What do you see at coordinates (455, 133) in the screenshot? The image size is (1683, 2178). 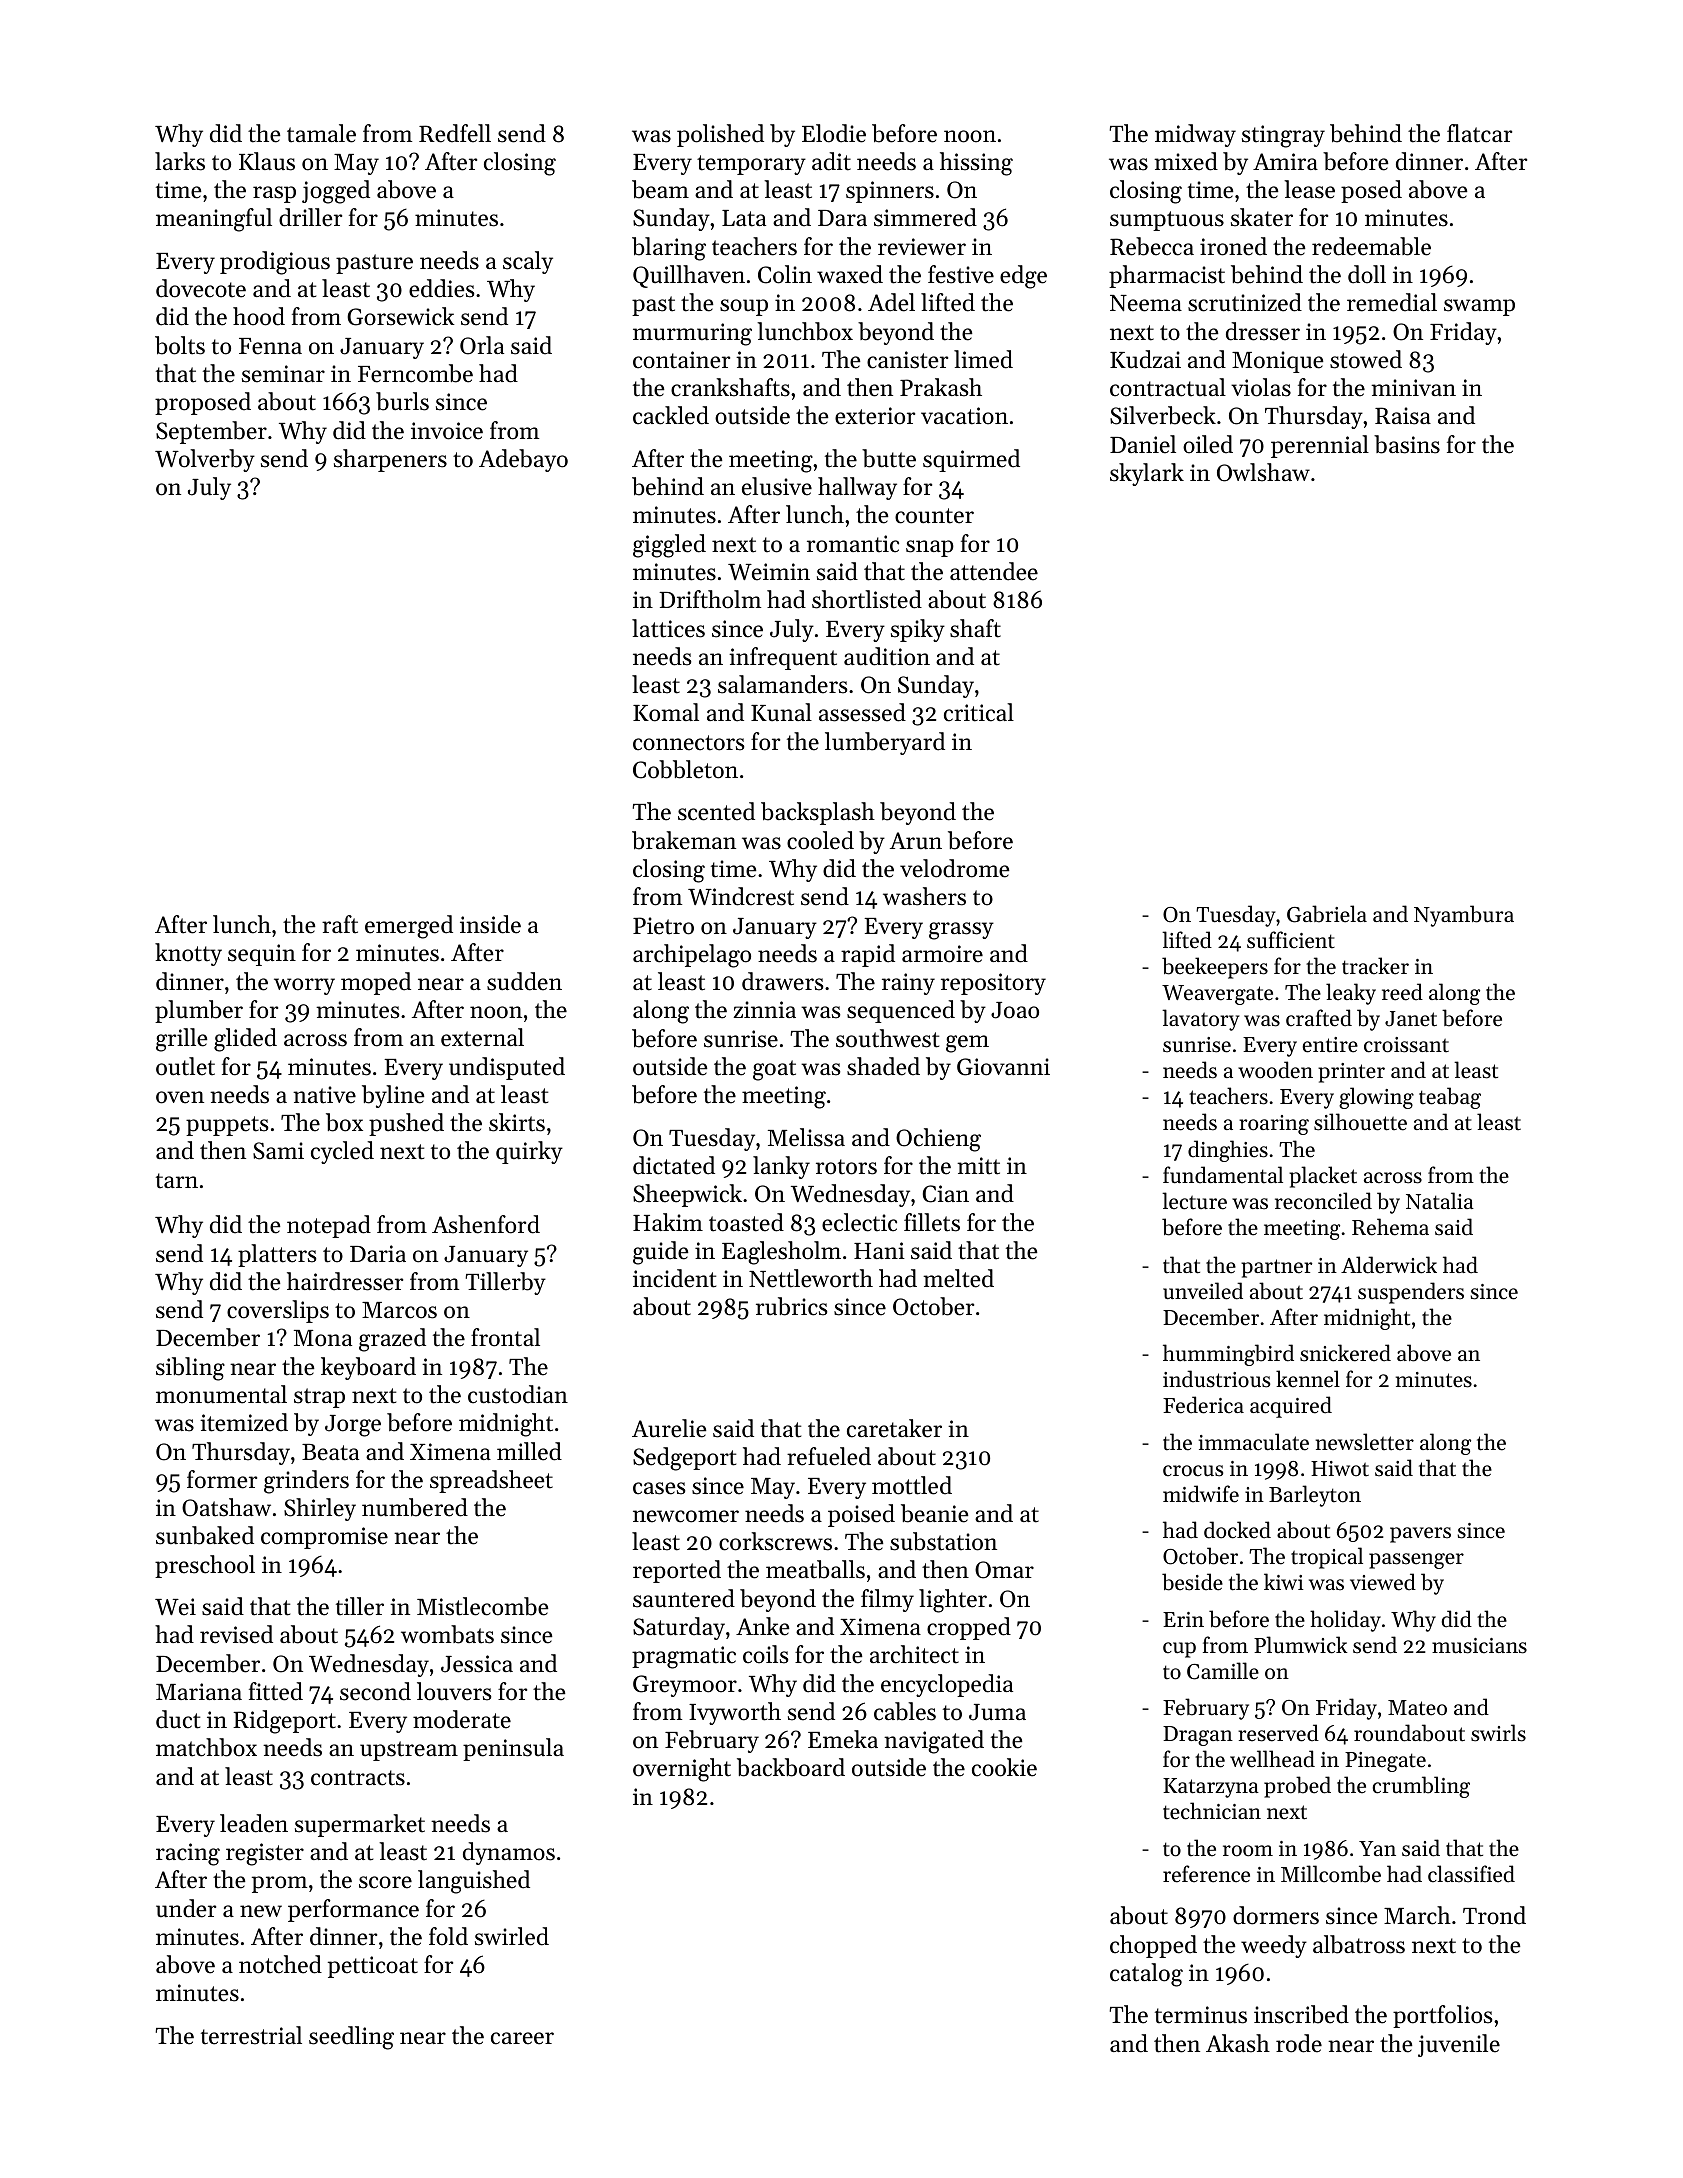 I see `Redfell` at bounding box center [455, 133].
